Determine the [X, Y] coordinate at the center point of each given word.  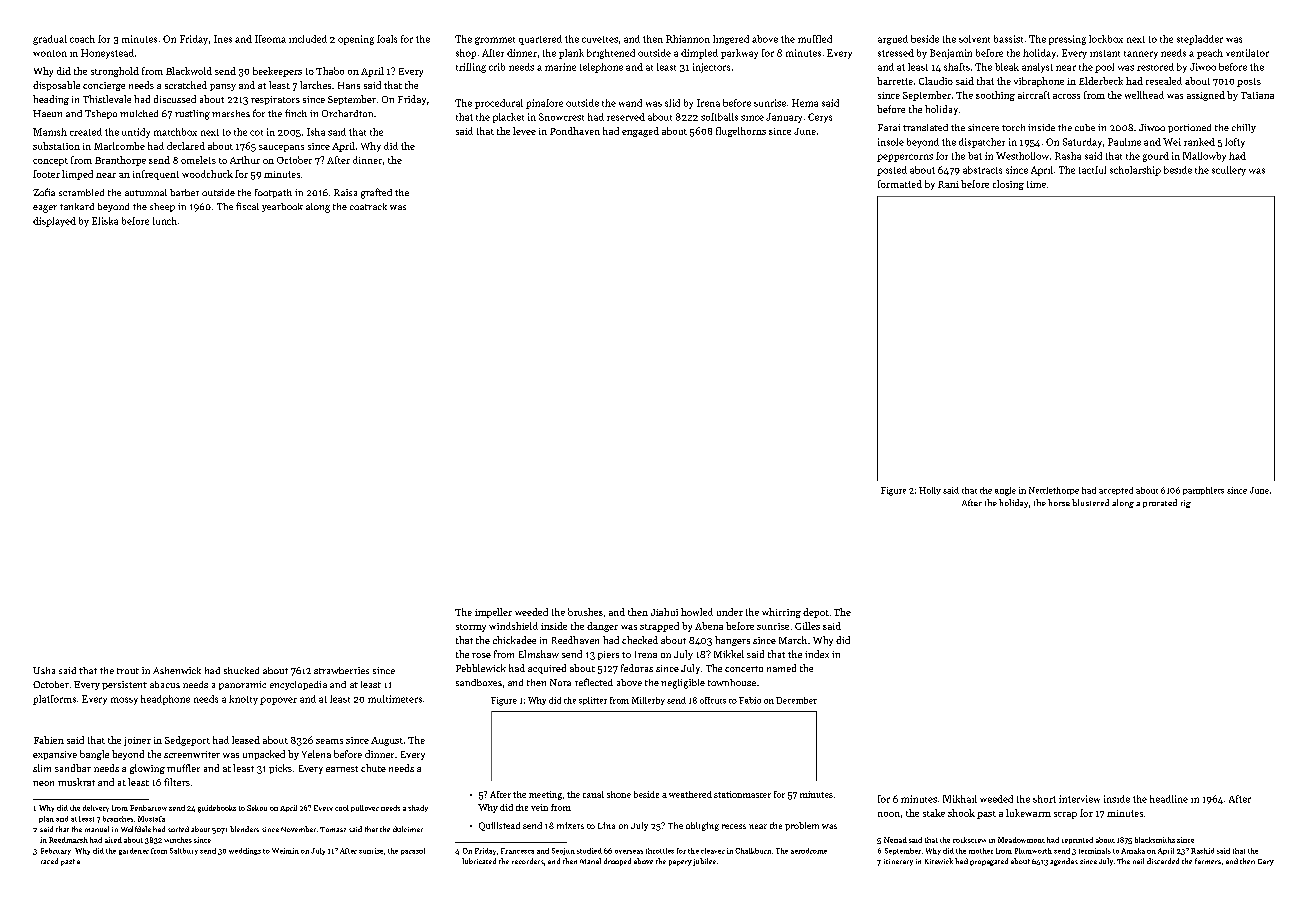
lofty [1235, 143]
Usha [44, 670]
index [817, 654]
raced [49, 861]
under [730, 612]
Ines [223, 39]
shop [466, 54]
